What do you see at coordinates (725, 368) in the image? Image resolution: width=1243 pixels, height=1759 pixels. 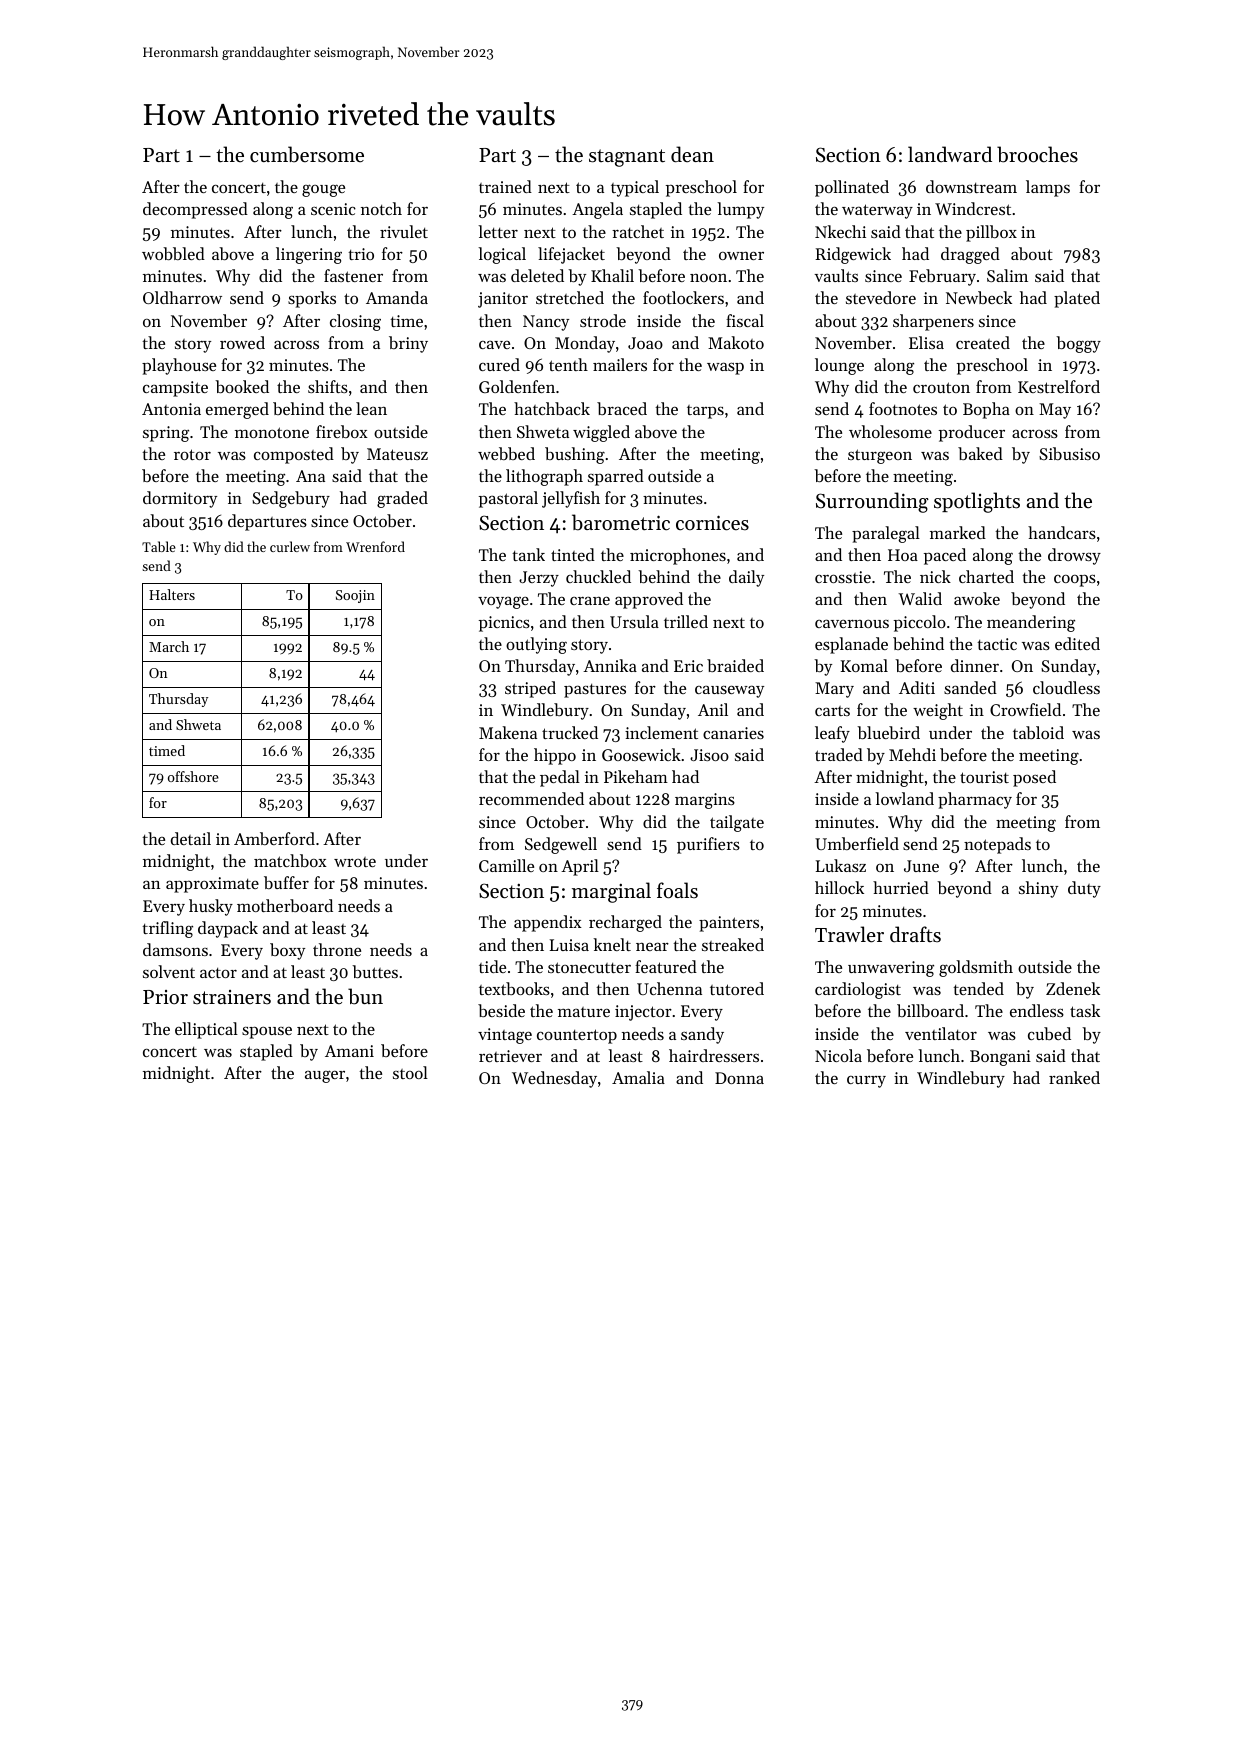 I see `wasp` at bounding box center [725, 368].
